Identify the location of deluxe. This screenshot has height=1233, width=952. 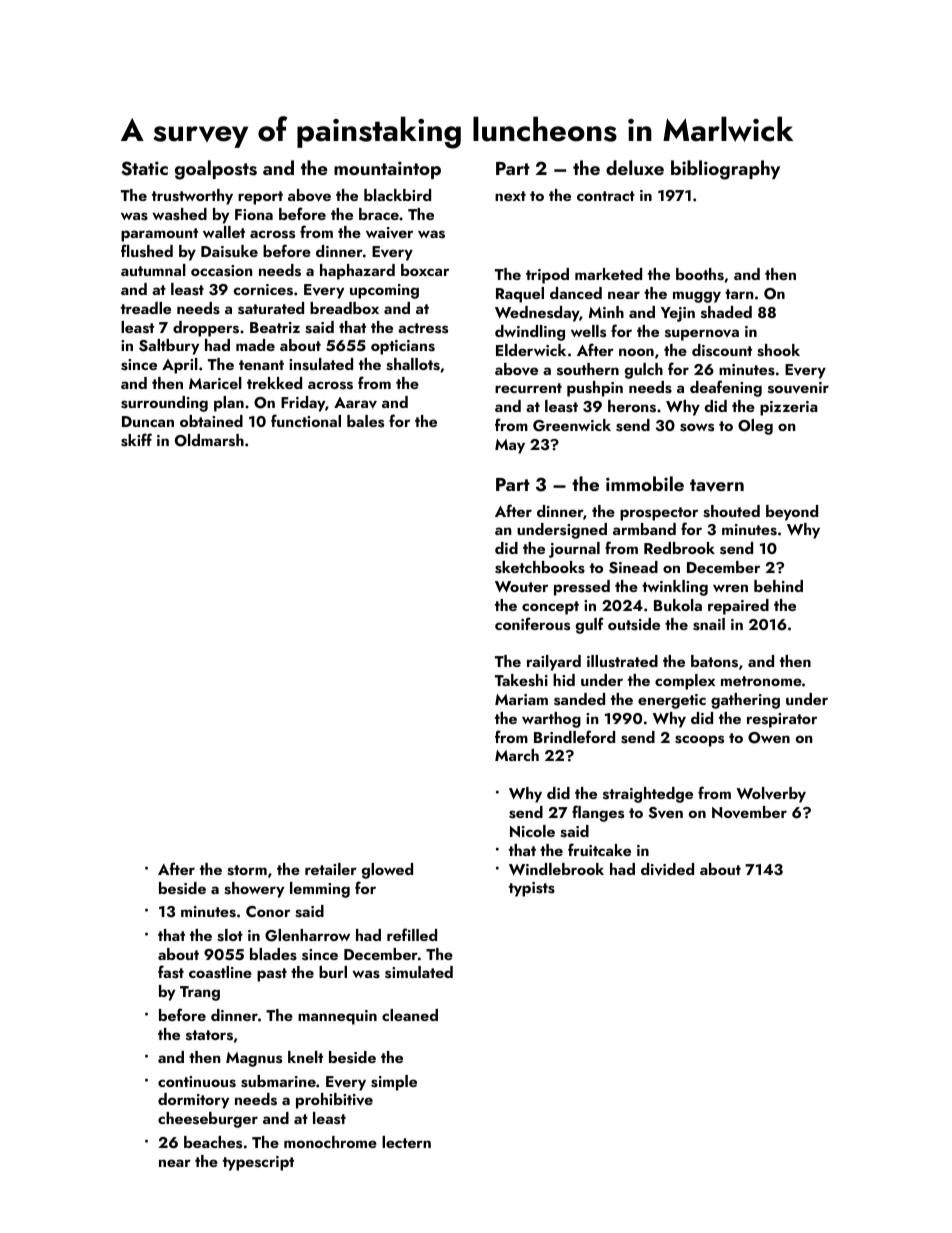
(635, 167).
